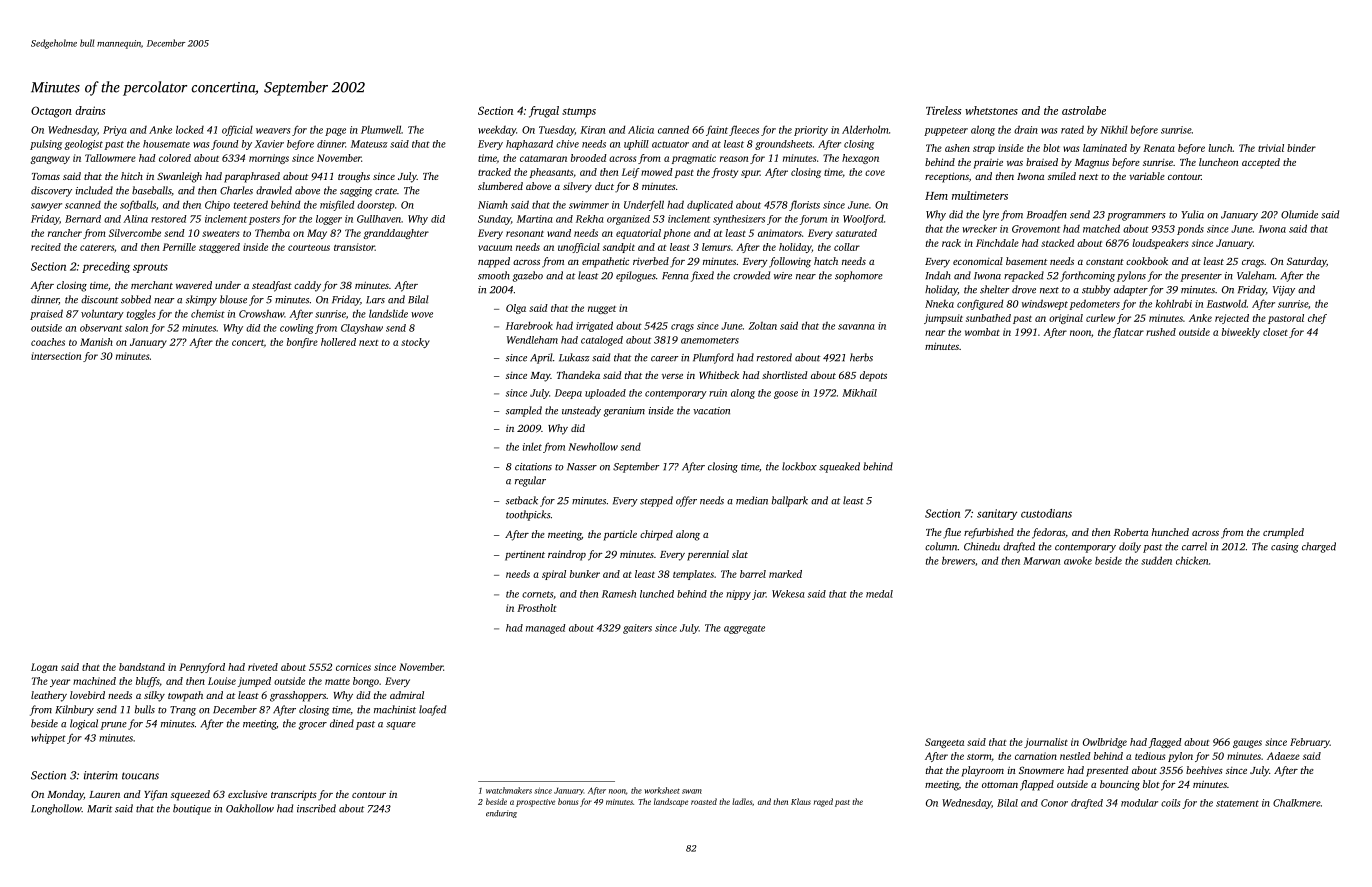 This image has height=887, width=1372. What do you see at coordinates (991, 110) in the image?
I see `whetstones` at bounding box center [991, 110].
